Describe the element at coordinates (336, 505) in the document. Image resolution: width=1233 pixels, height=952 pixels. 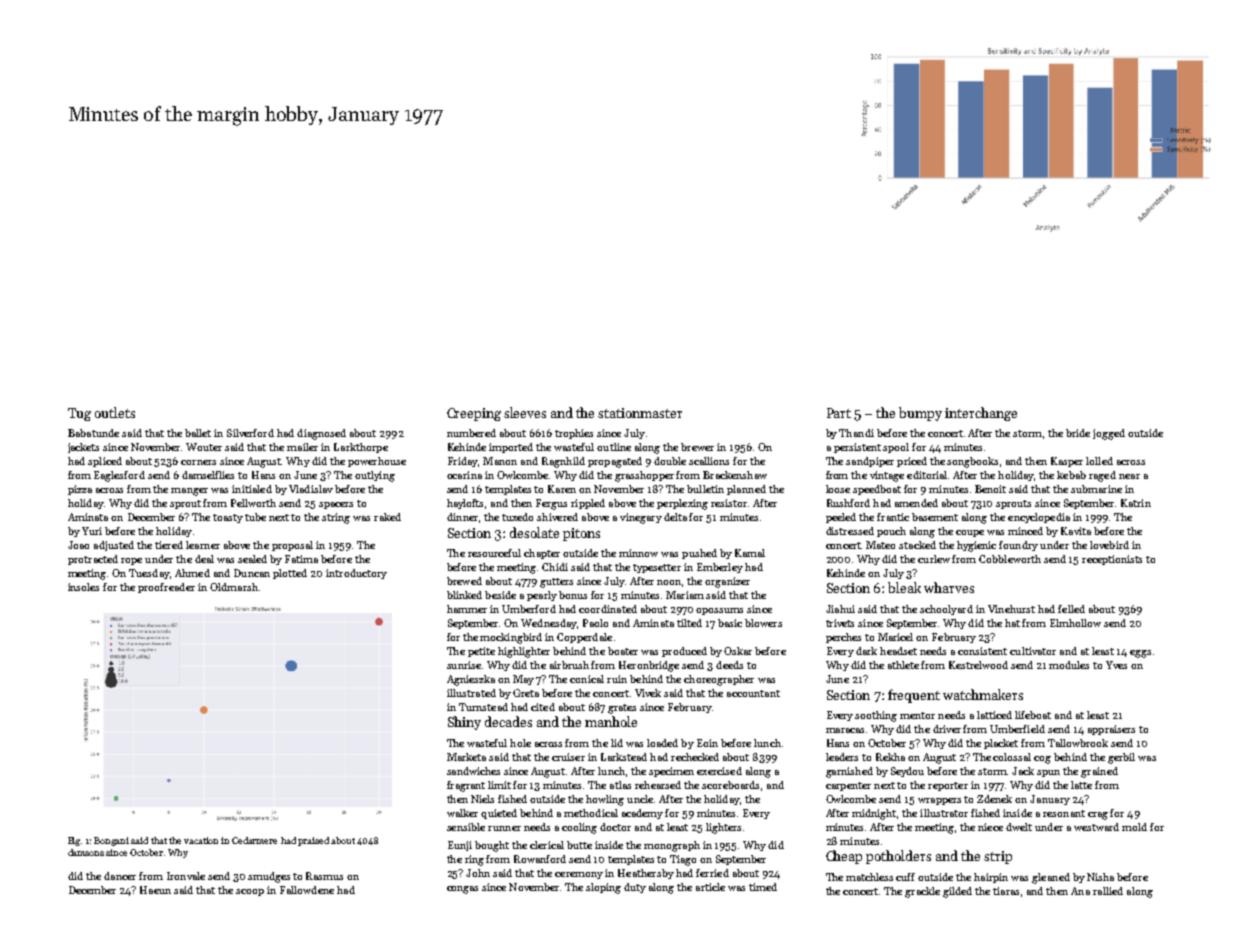
I see `spacers` at that location.
